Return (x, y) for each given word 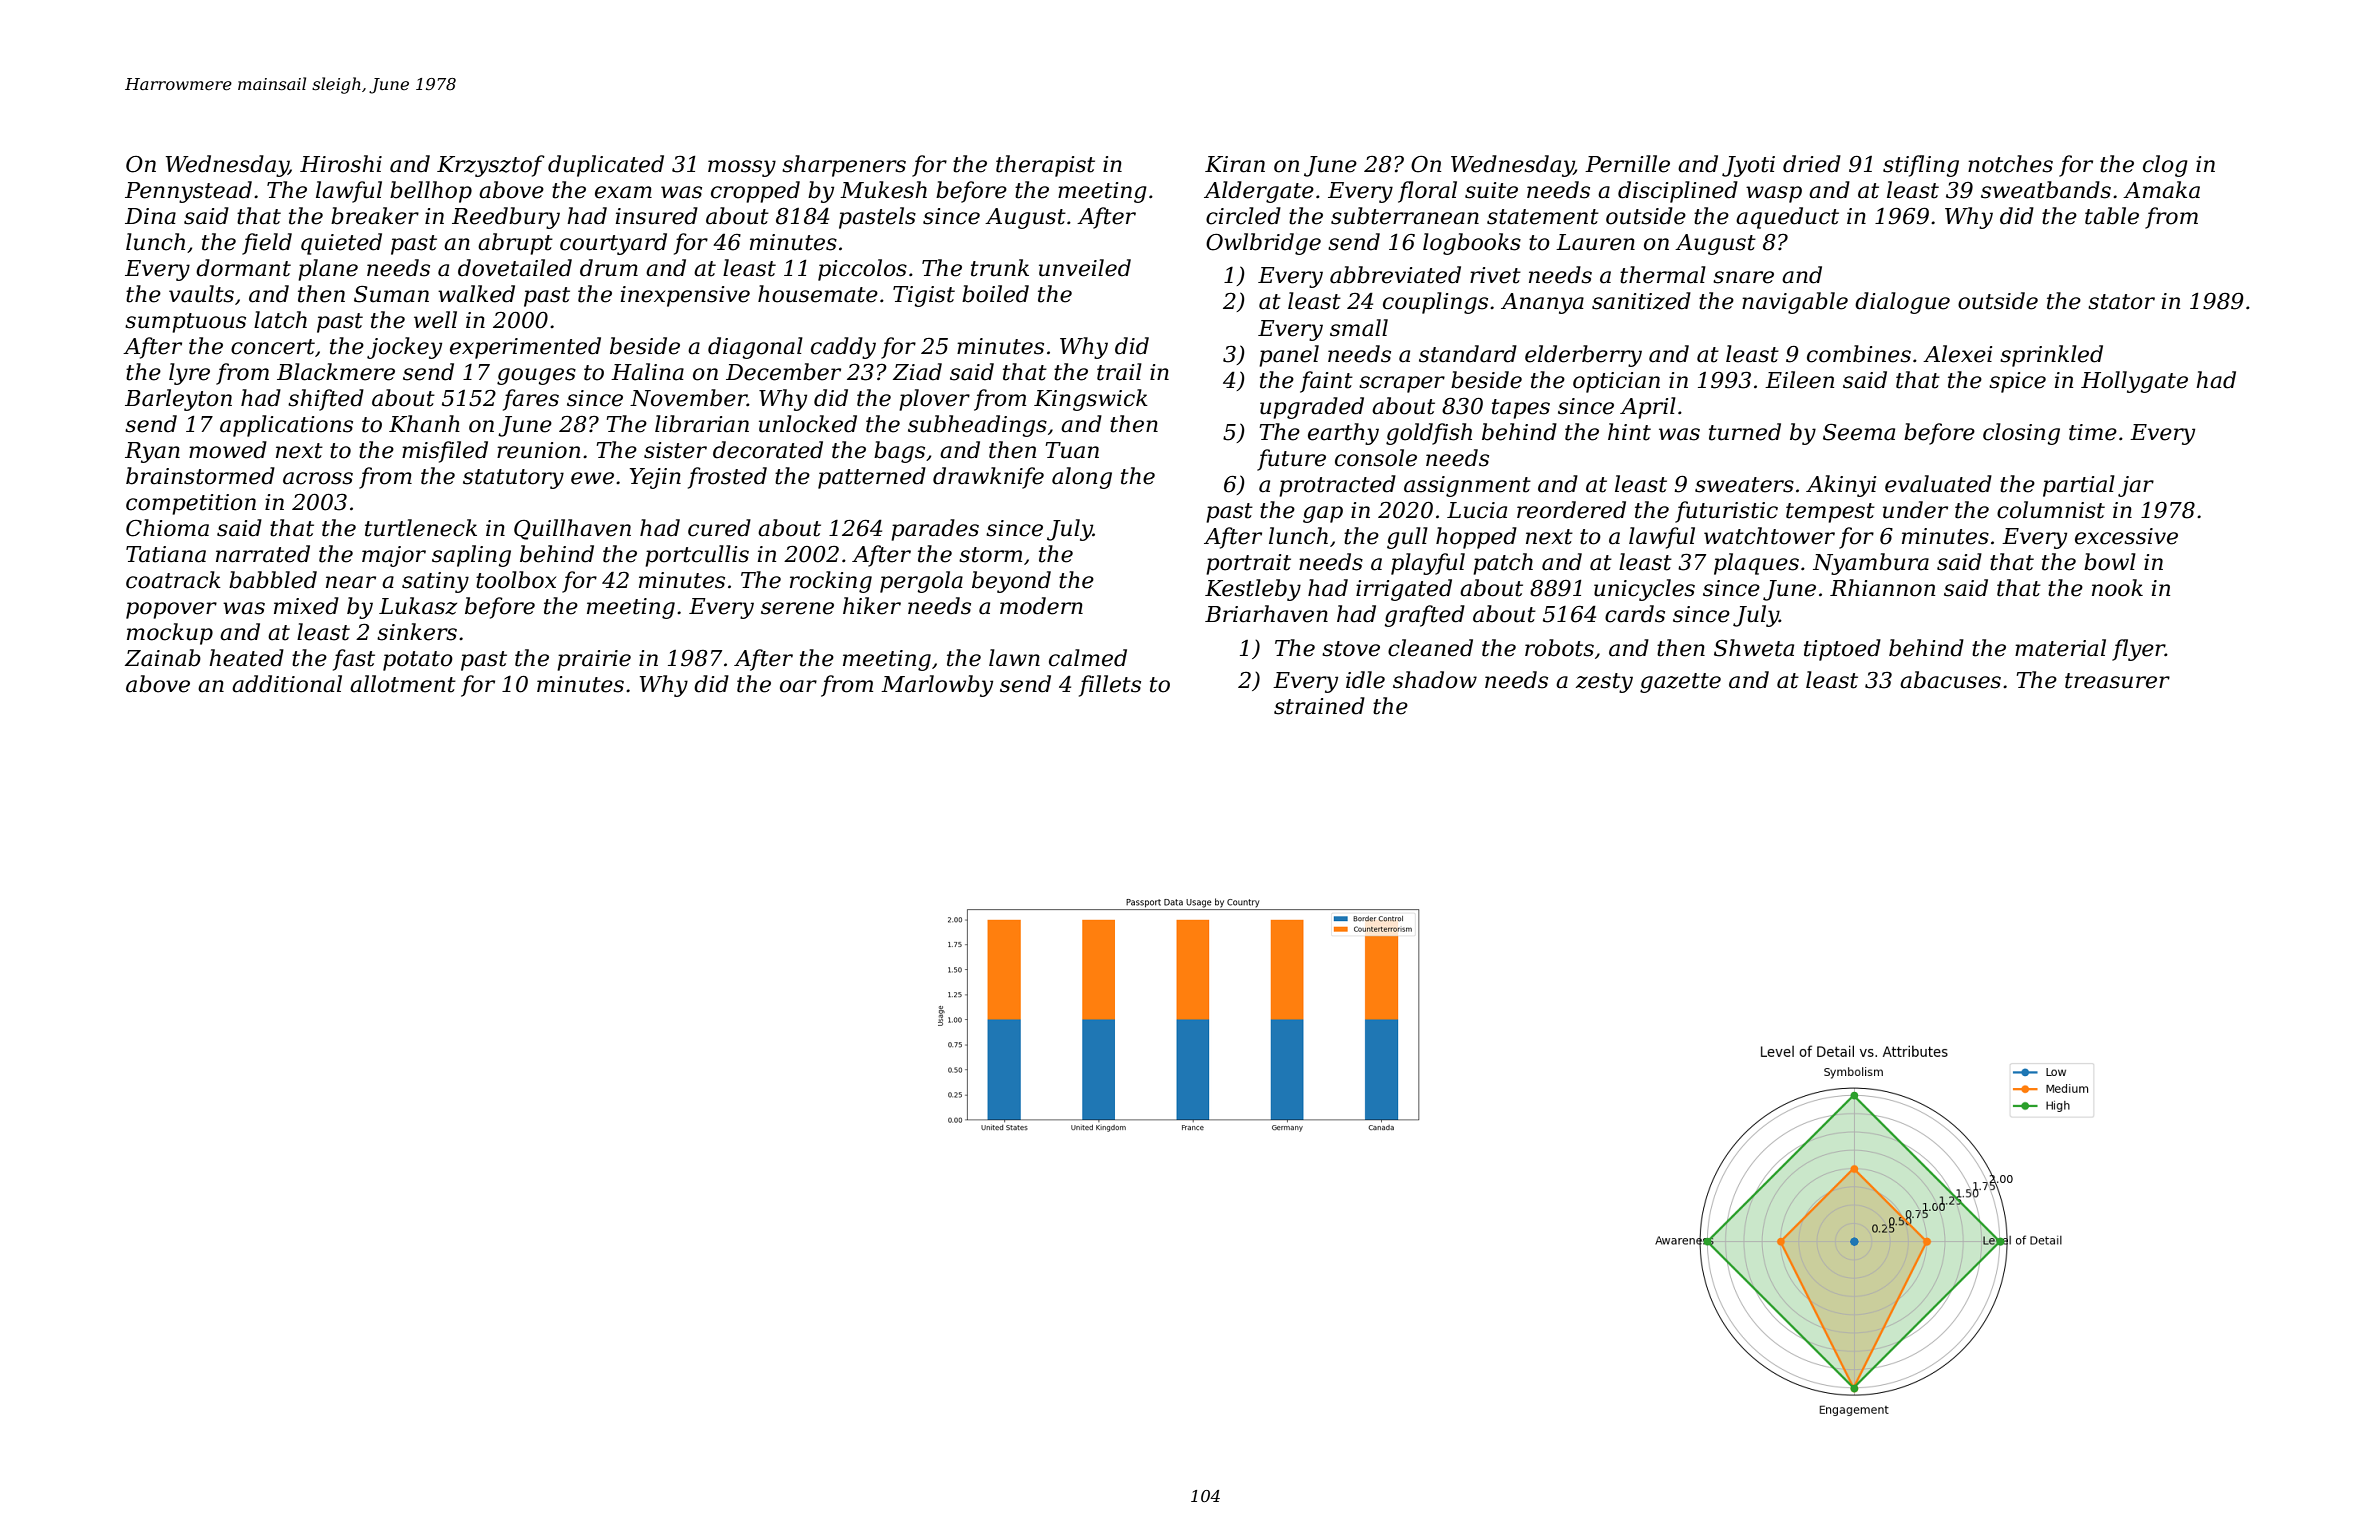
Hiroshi (341, 164)
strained (1319, 706)
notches (2010, 164)
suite (1491, 190)
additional (287, 684)
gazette (1680, 683)
